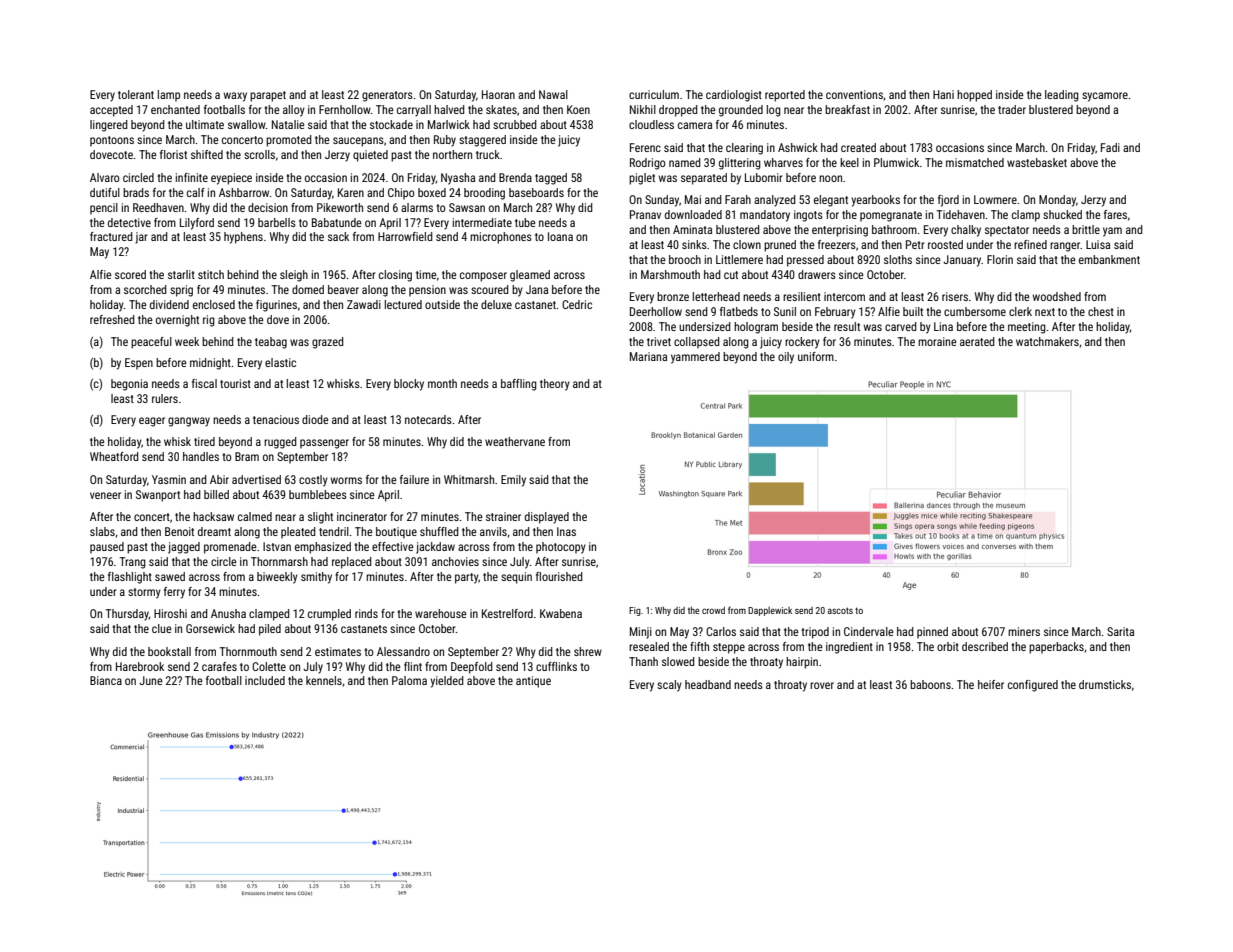 The image size is (1233, 952). What do you see at coordinates (158, 496) in the screenshot?
I see `Swanport` at bounding box center [158, 496].
